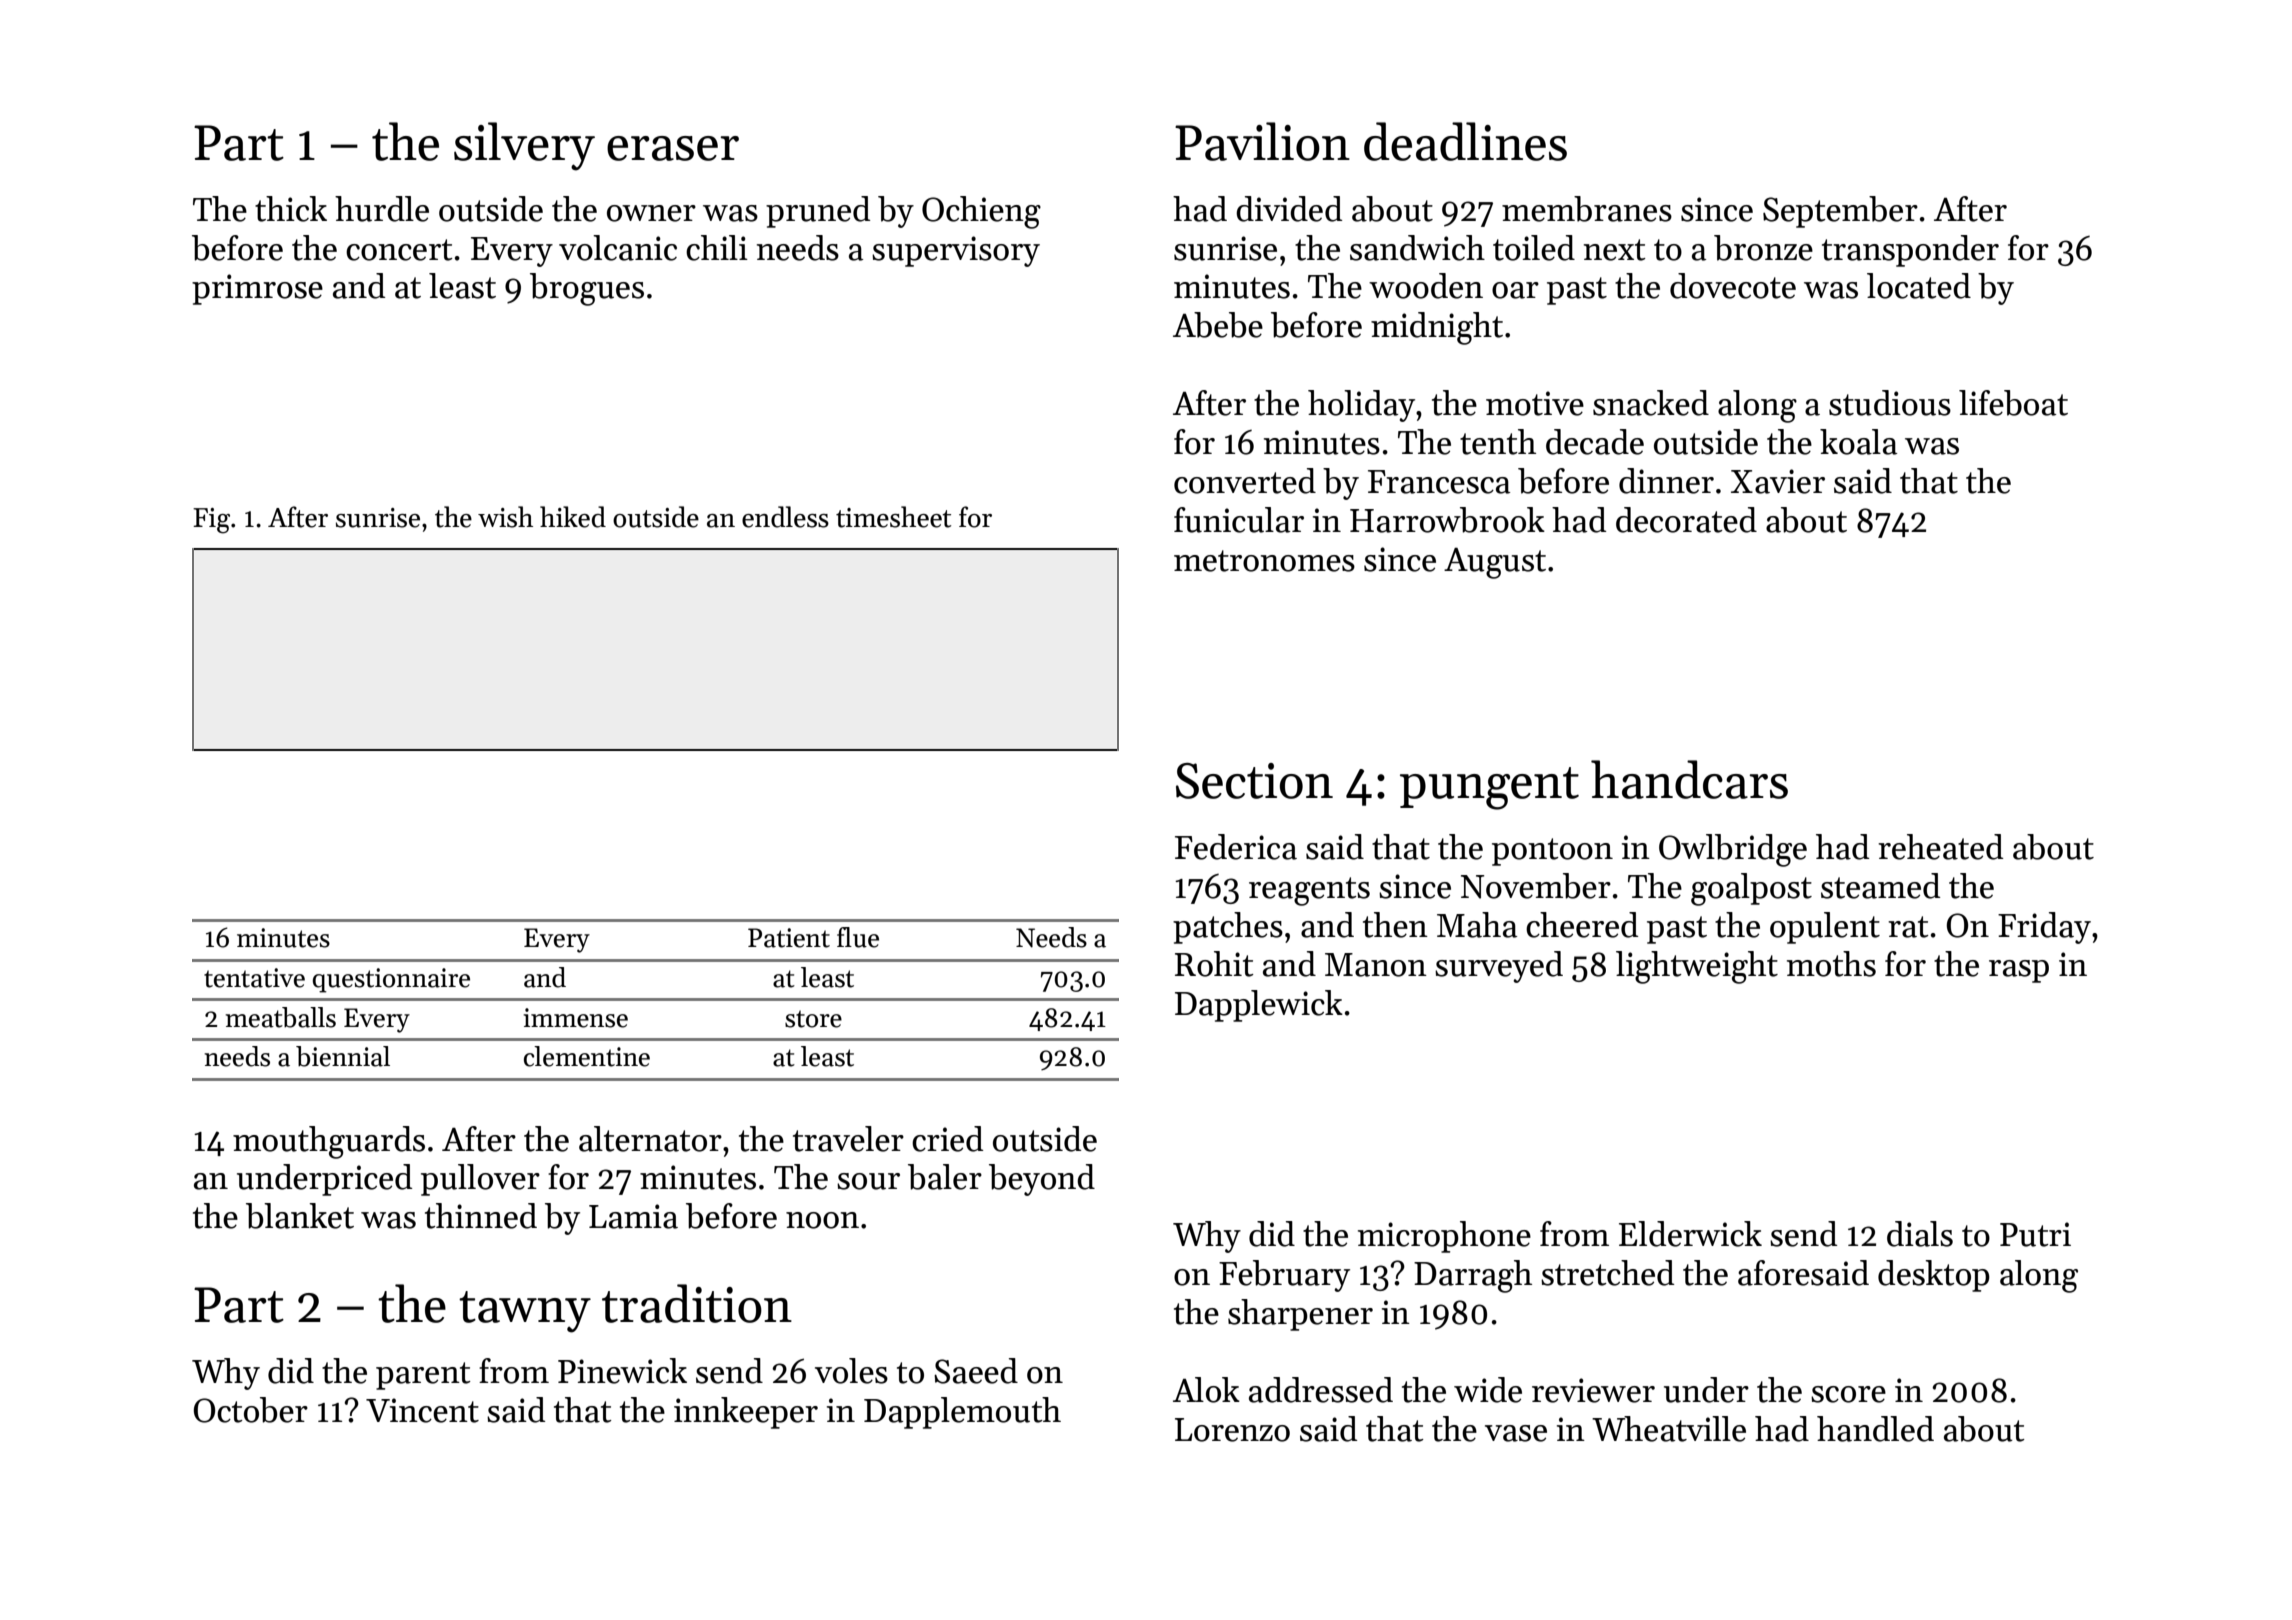  I want to click on tentative, so click(254, 978).
